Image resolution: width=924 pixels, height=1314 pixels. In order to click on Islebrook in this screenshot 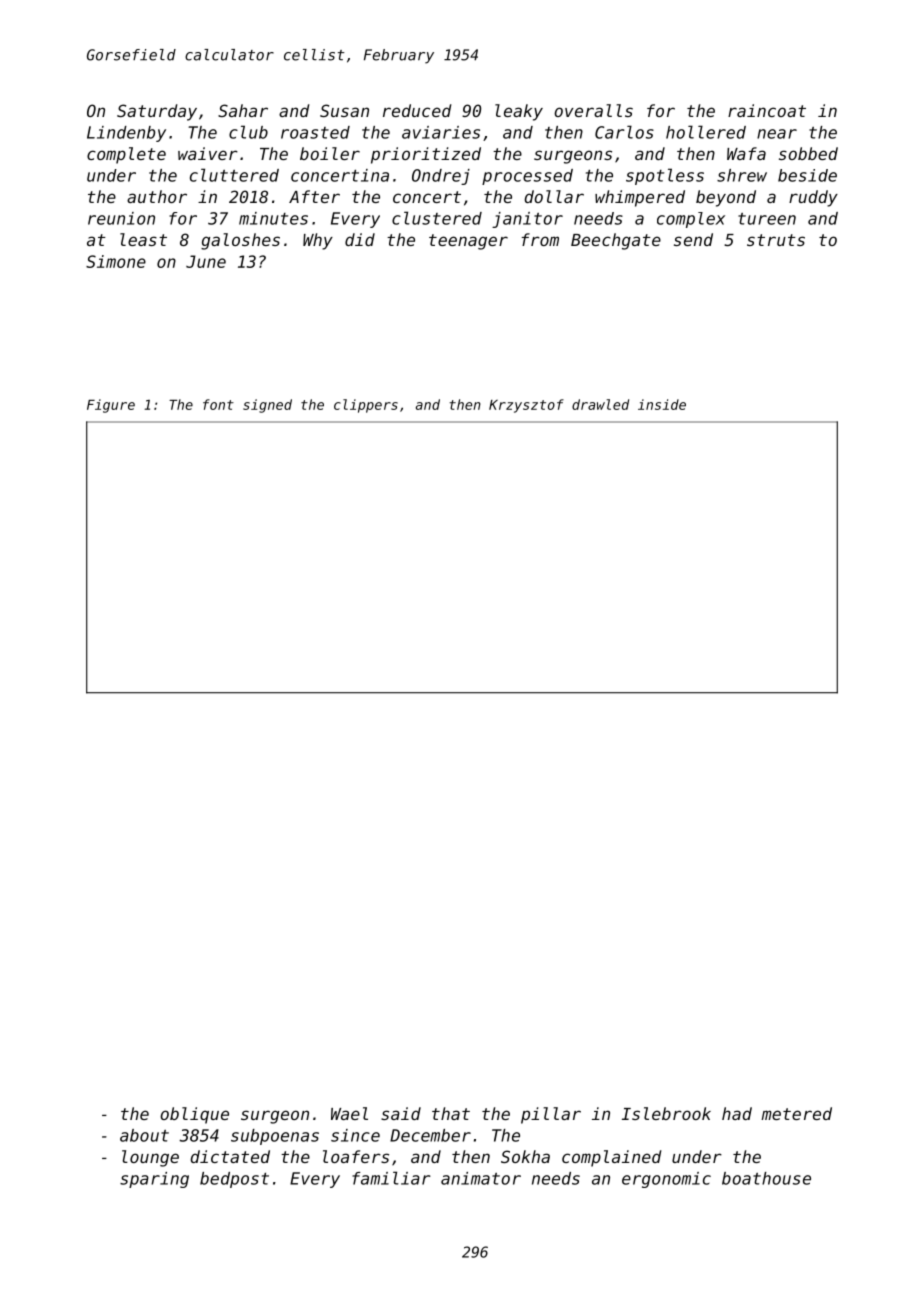, I will do `click(666, 1113)`.
